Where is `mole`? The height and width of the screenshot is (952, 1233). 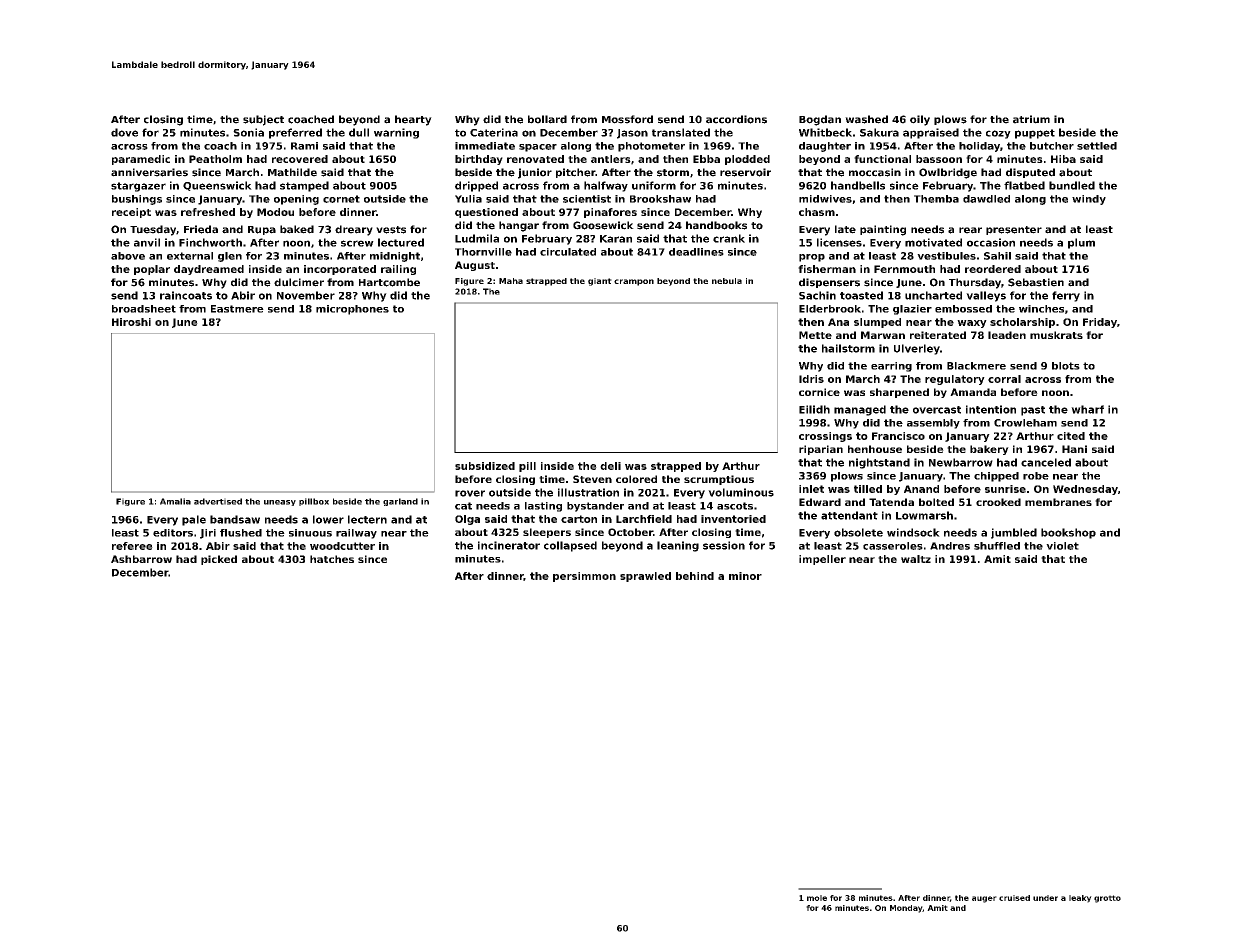 mole is located at coordinates (817, 898).
